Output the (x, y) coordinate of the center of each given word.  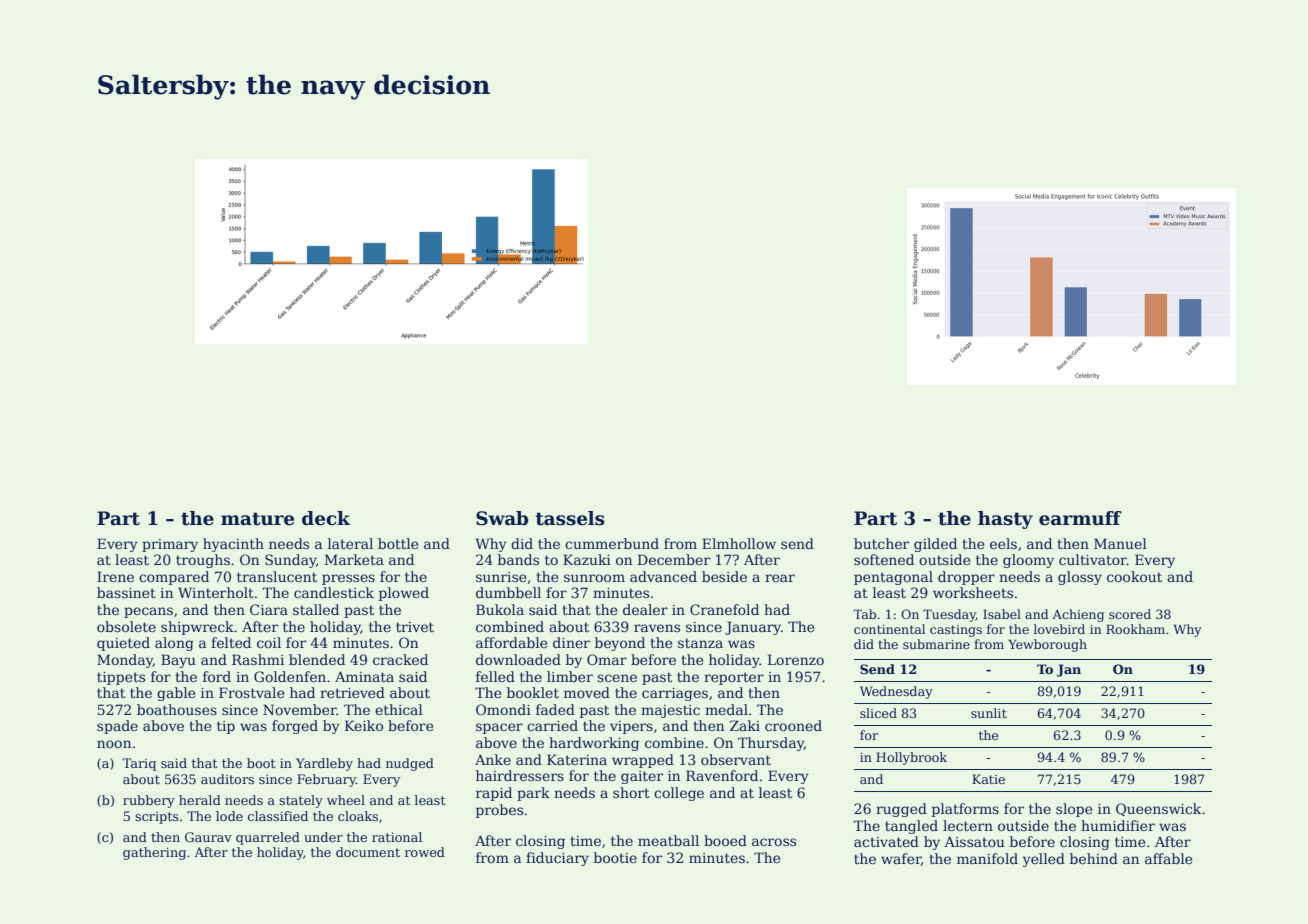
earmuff (1080, 518)
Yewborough (1047, 645)
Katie (988, 779)
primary (170, 545)
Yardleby (324, 764)
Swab (502, 518)
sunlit (989, 713)
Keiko (364, 725)
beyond (620, 644)
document (368, 852)
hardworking (594, 744)
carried (552, 725)
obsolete (126, 626)
